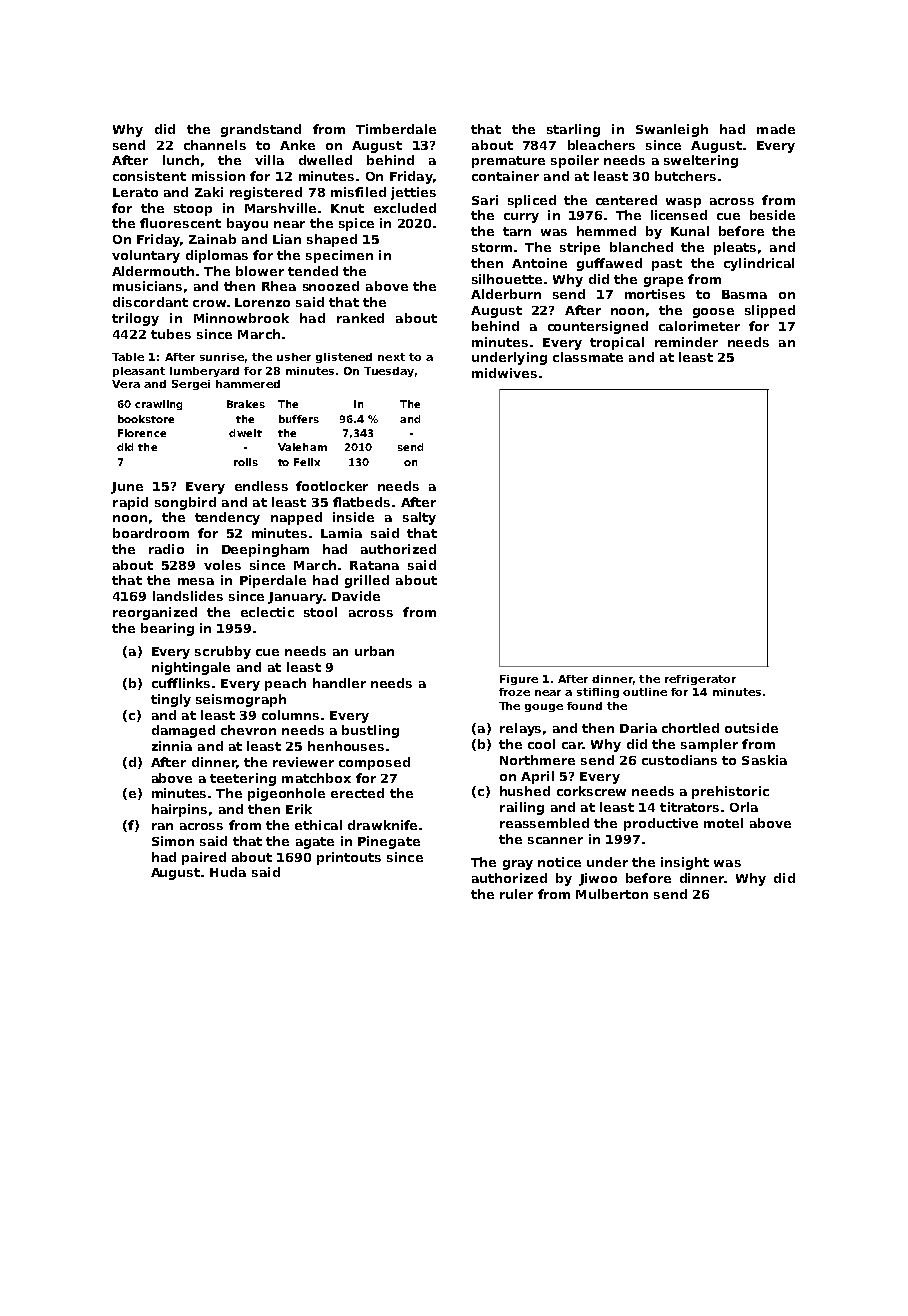  Describe the element at coordinates (181, 160) in the document. I see `lunch` at that location.
